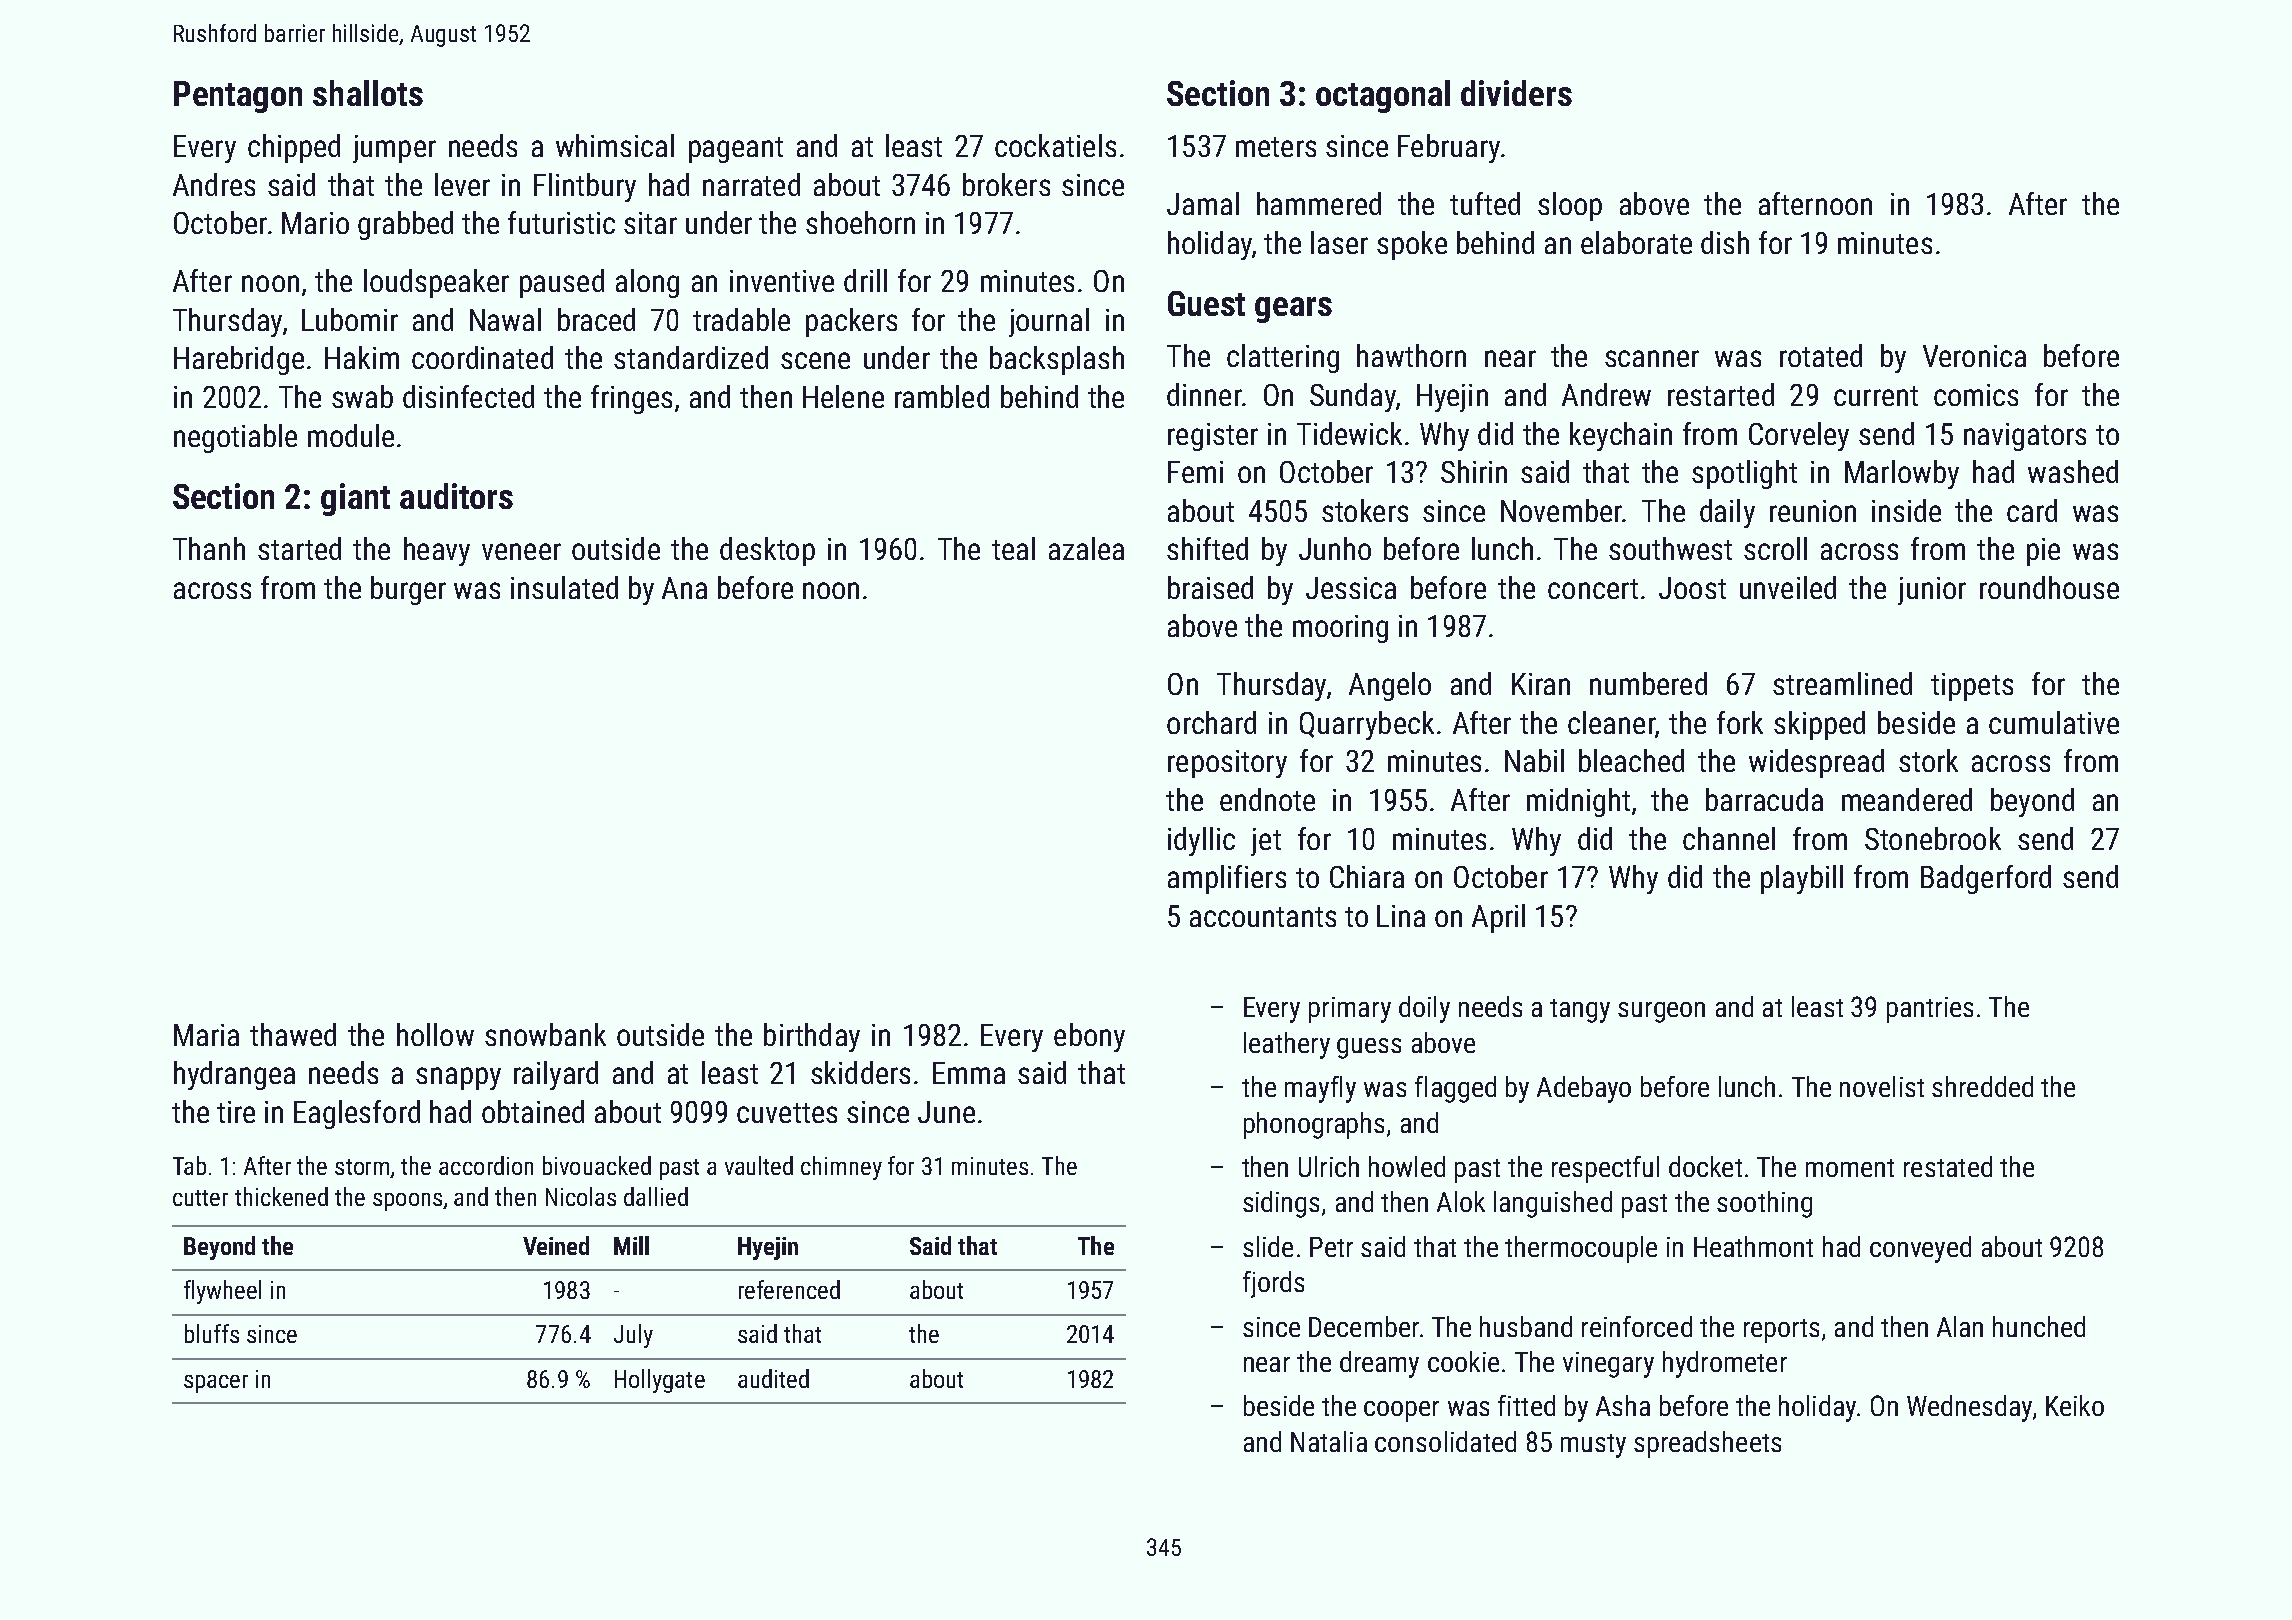  What do you see at coordinates (1351, 588) in the document?
I see `Jessica` at bounding box center [1351, 588].
